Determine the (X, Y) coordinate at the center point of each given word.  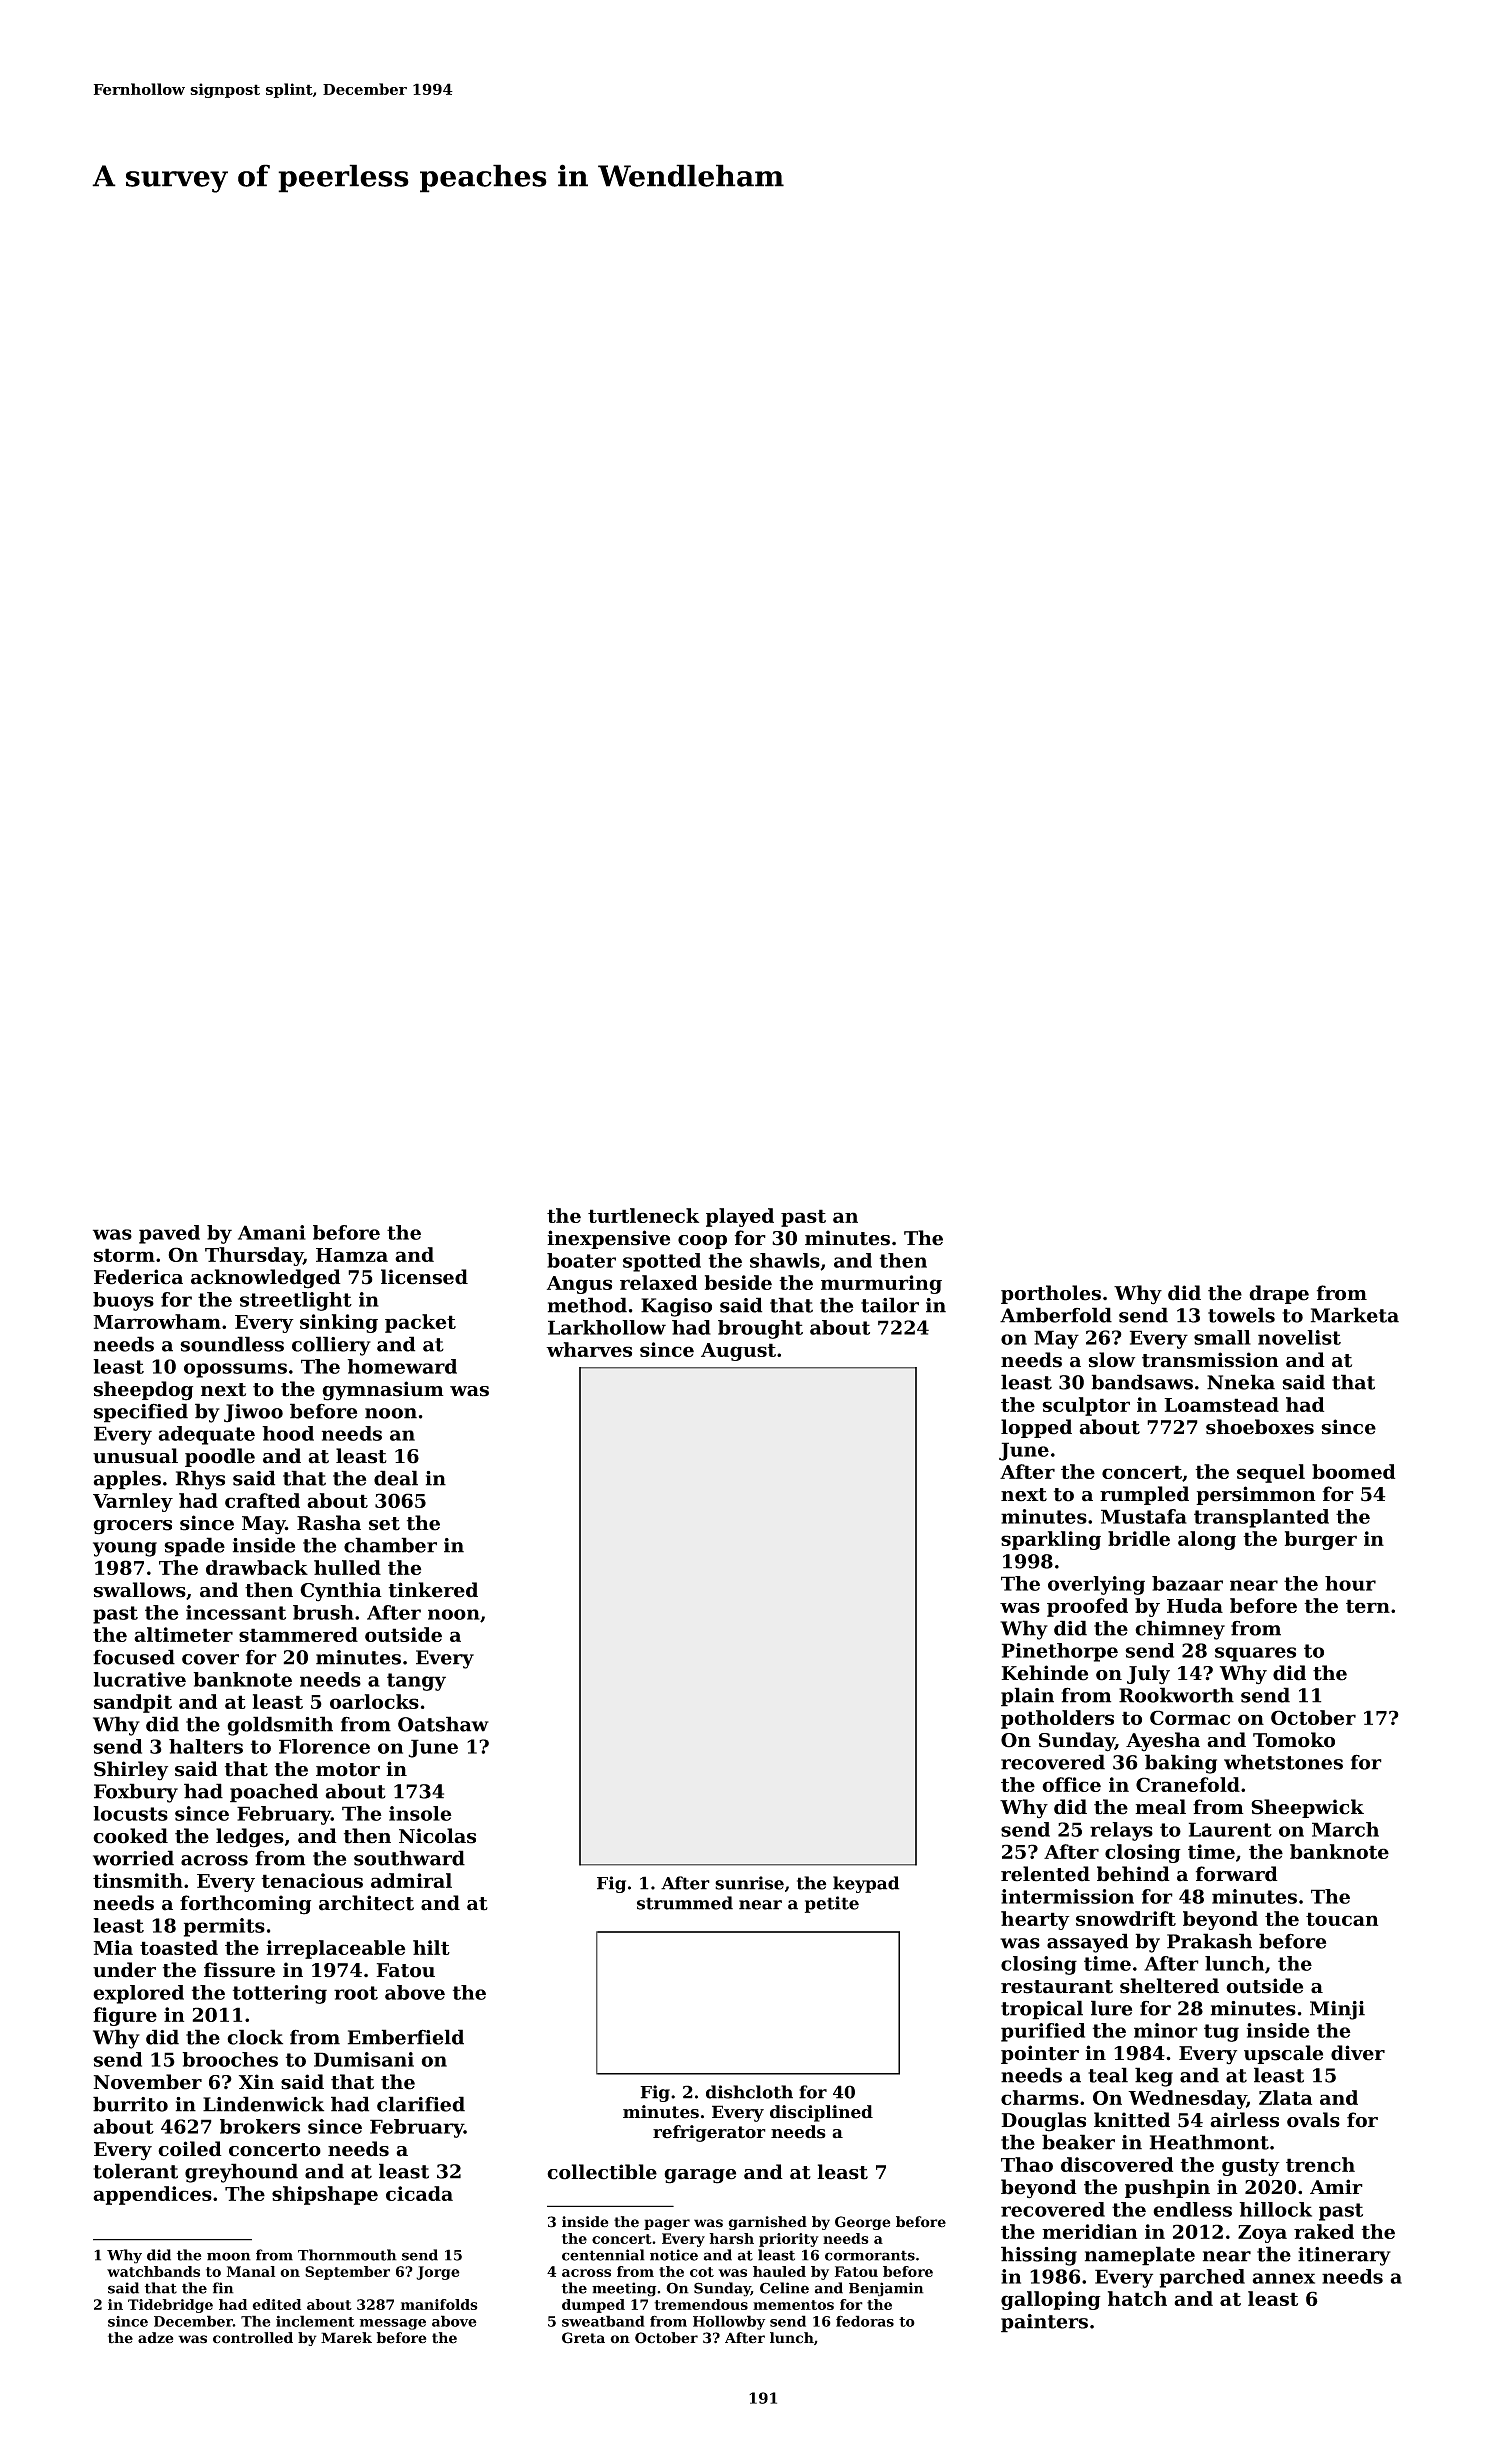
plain (1027, 1697)
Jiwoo (253, 1413)
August (738, 1352)
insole (420, 1813)
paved (169, 1234)
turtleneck (643, 1215)
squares (1255, 1654)
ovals (1313, 2120)
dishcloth (749, 2092)
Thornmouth (347, 2255)
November (147, 2082)
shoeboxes (1260, 1427)
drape (1279, 1294)
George (862, 2223)
